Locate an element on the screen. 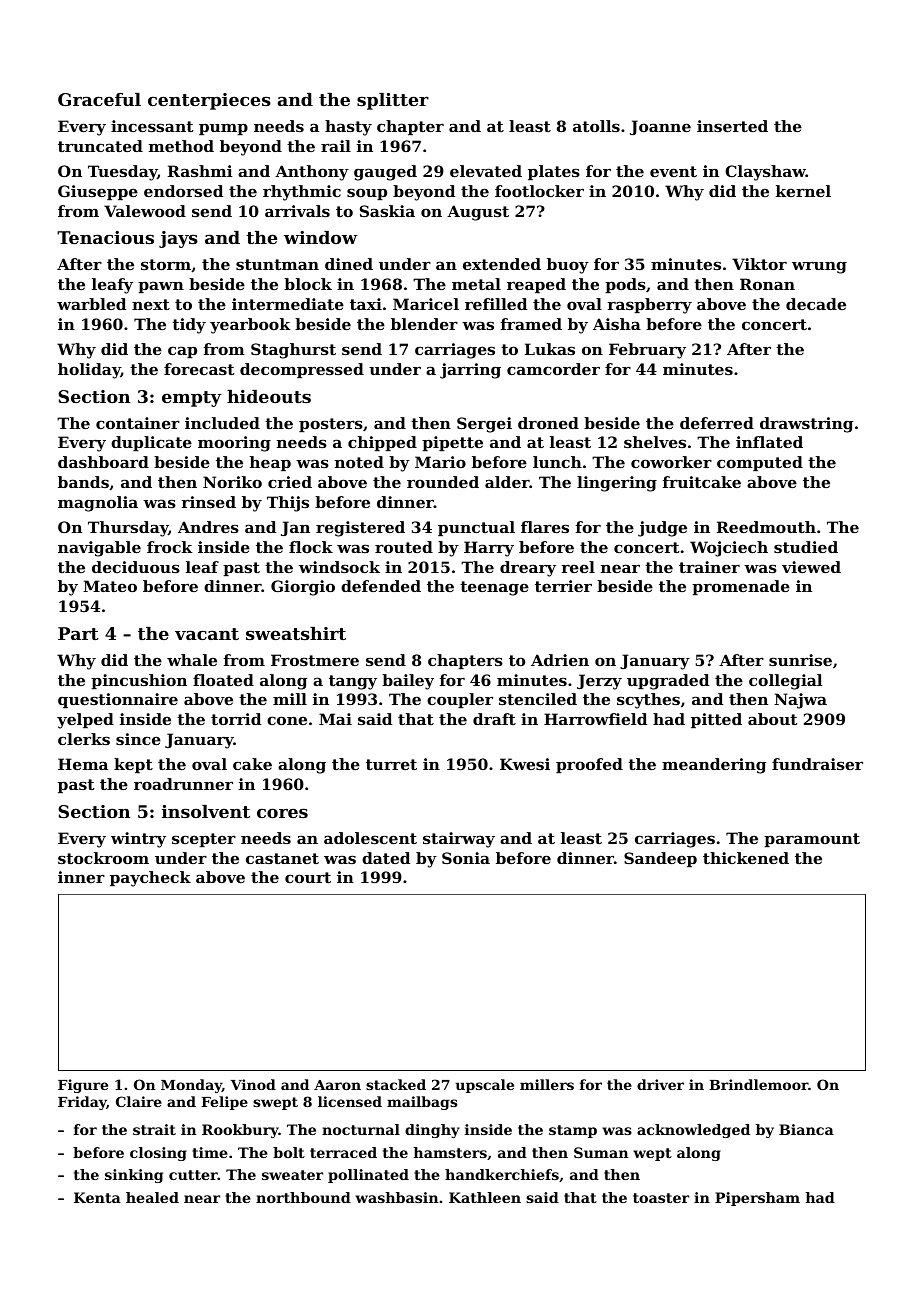  warbled is located at coordinates (91, 304).
